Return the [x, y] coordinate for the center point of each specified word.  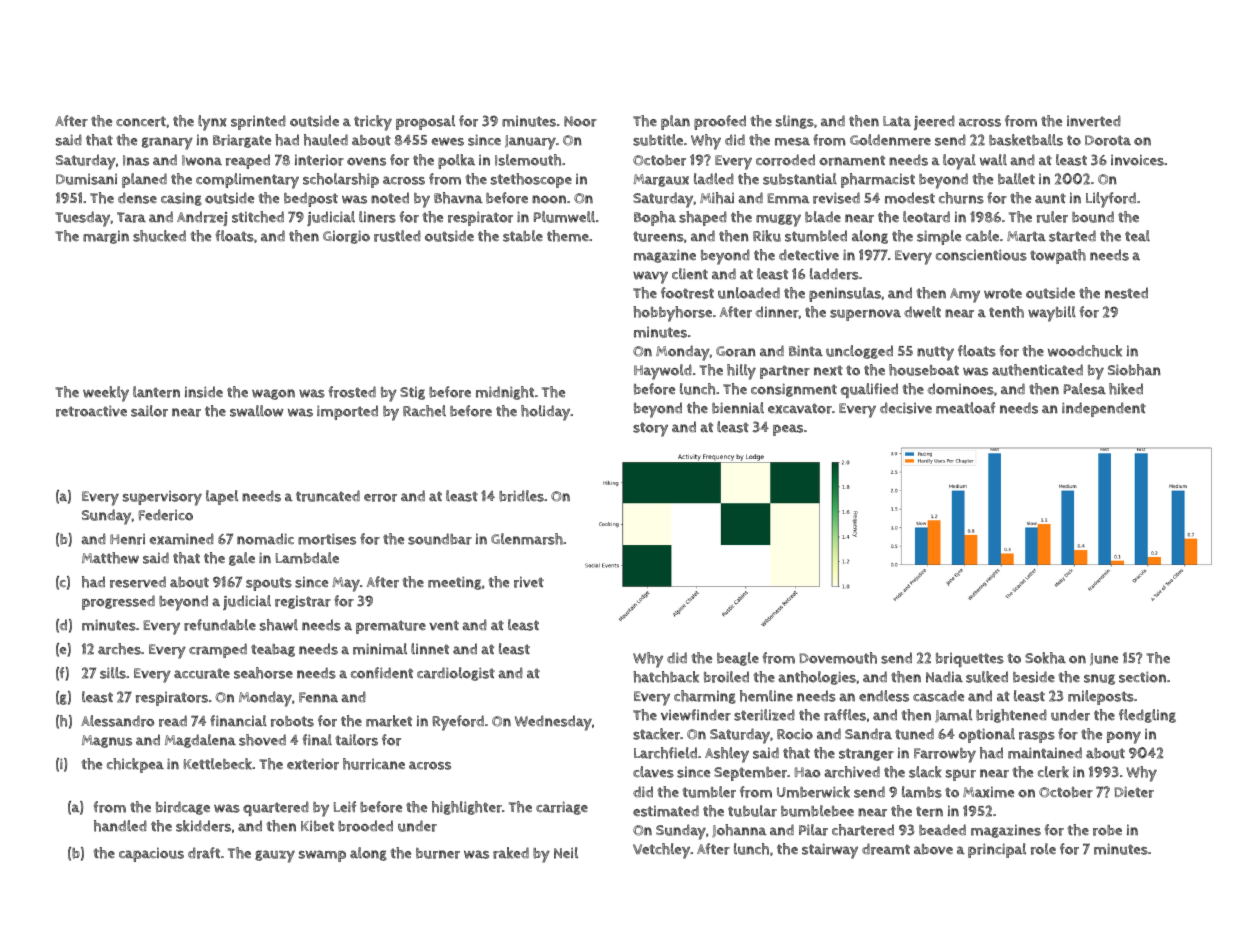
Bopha [655, 218]
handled [120, 826]
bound [1093, 217]
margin [106, 237]
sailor [149, 411]
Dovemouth [838, 658]
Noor [580, 121]
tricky [373, 123]
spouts [269, 584]
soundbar [440, 539]
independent [1104, 409]
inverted [1094, 121]
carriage [562, 808]
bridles [521, 496]
